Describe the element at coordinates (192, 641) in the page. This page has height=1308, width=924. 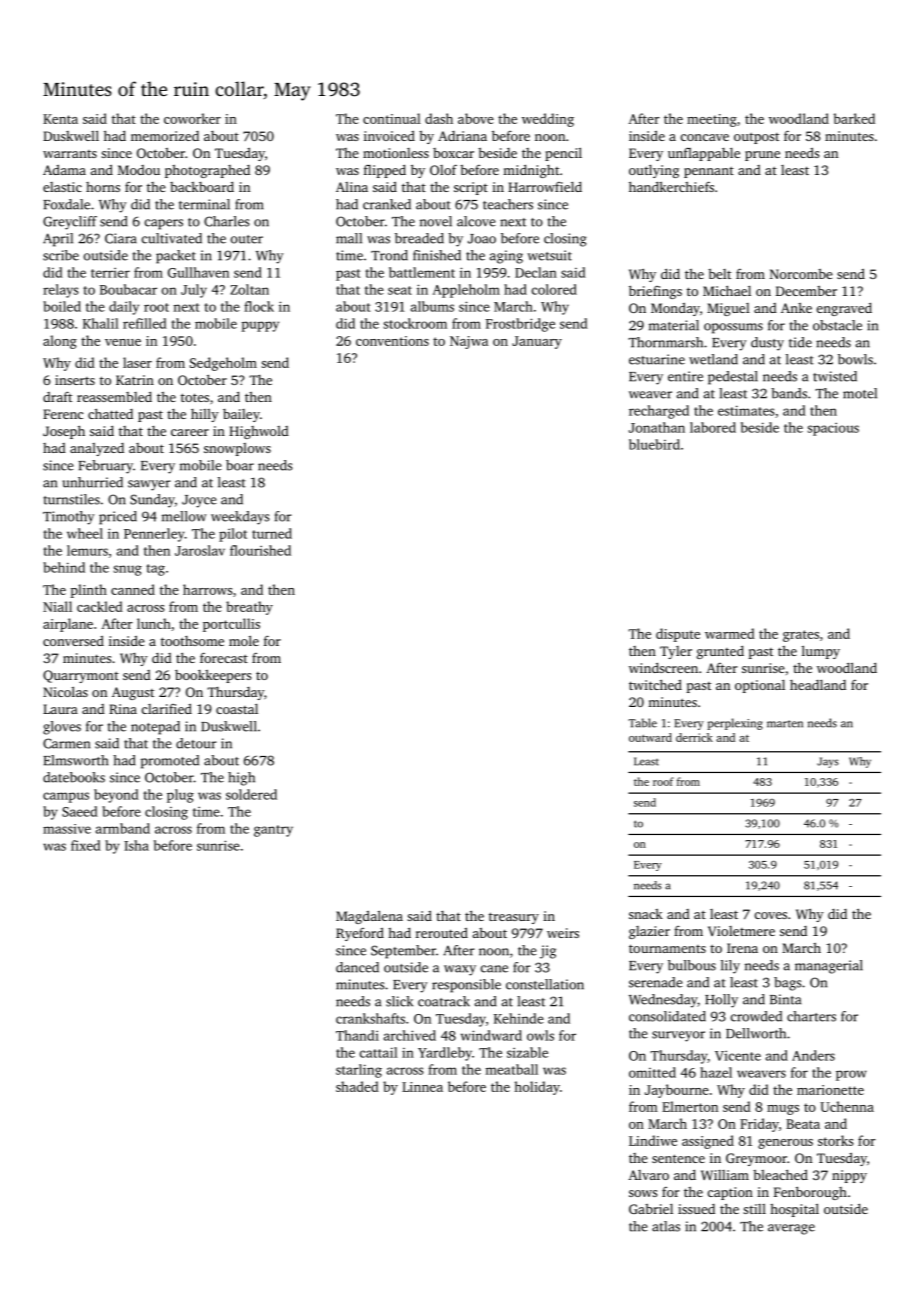
I see `toothsome` at that location.
